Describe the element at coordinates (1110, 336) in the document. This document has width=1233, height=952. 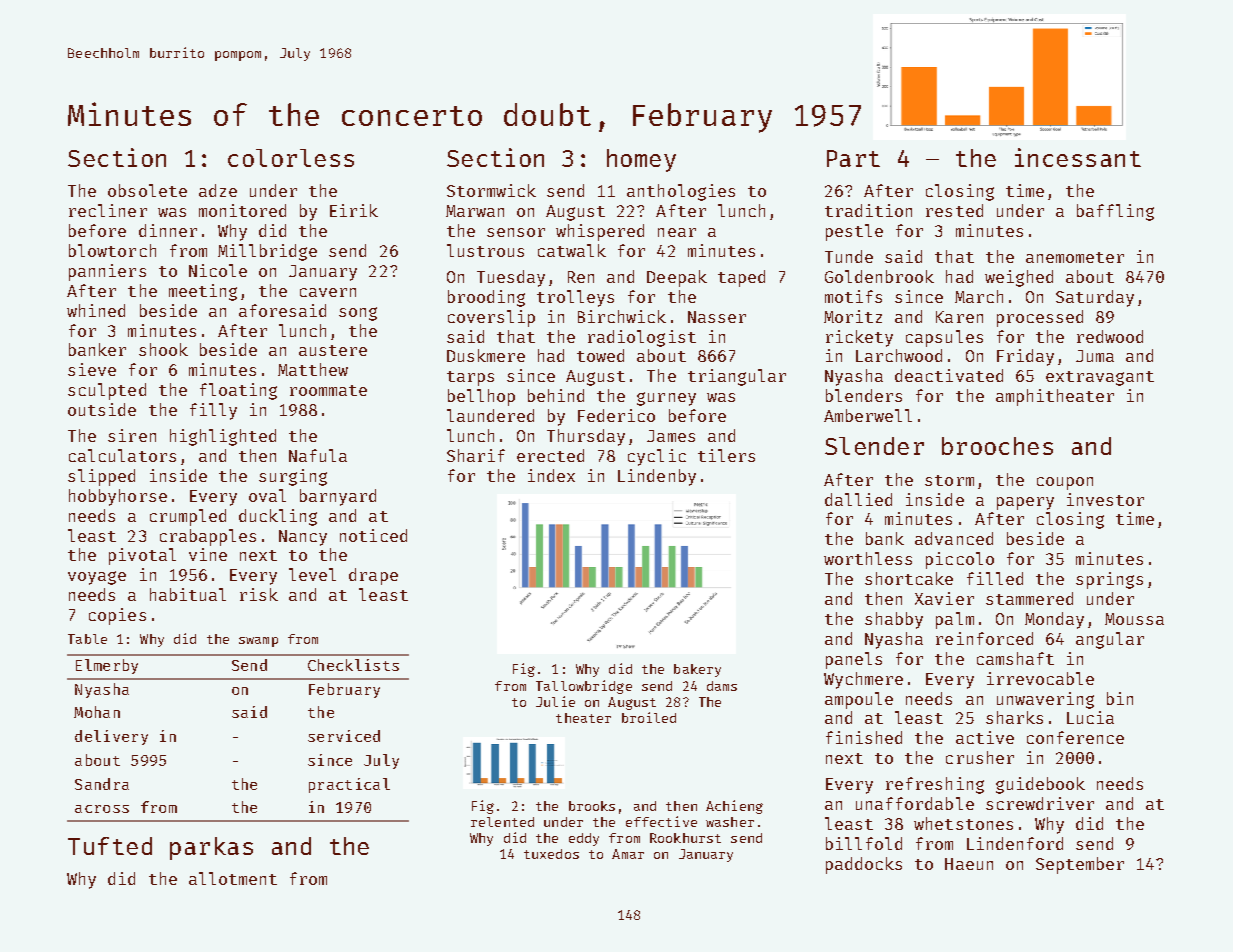
I see `redwood` at that location.
